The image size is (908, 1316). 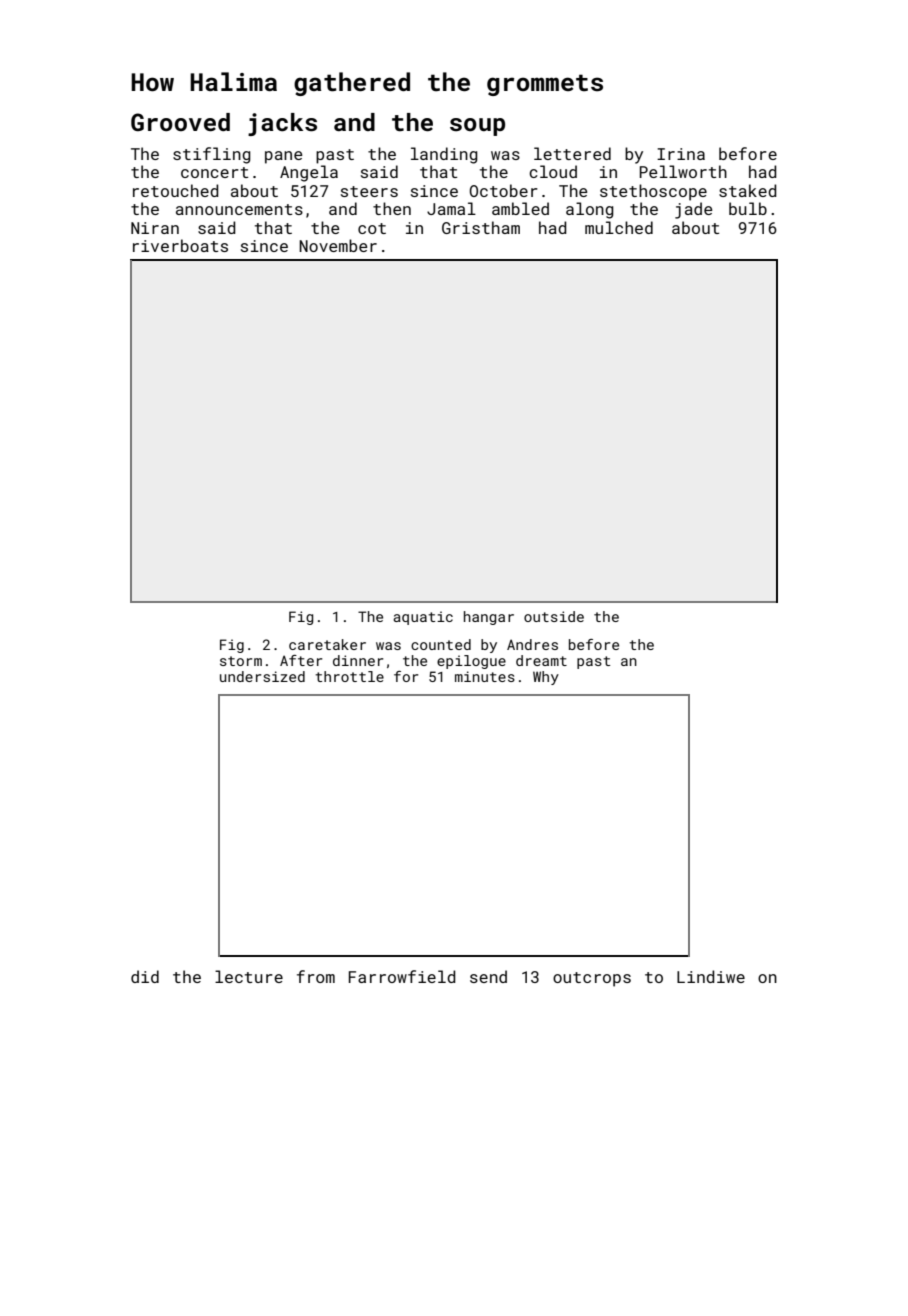 What do you see at coordinates (338, 245) in the document?
I see `November` at bounding box center [338, 245].
